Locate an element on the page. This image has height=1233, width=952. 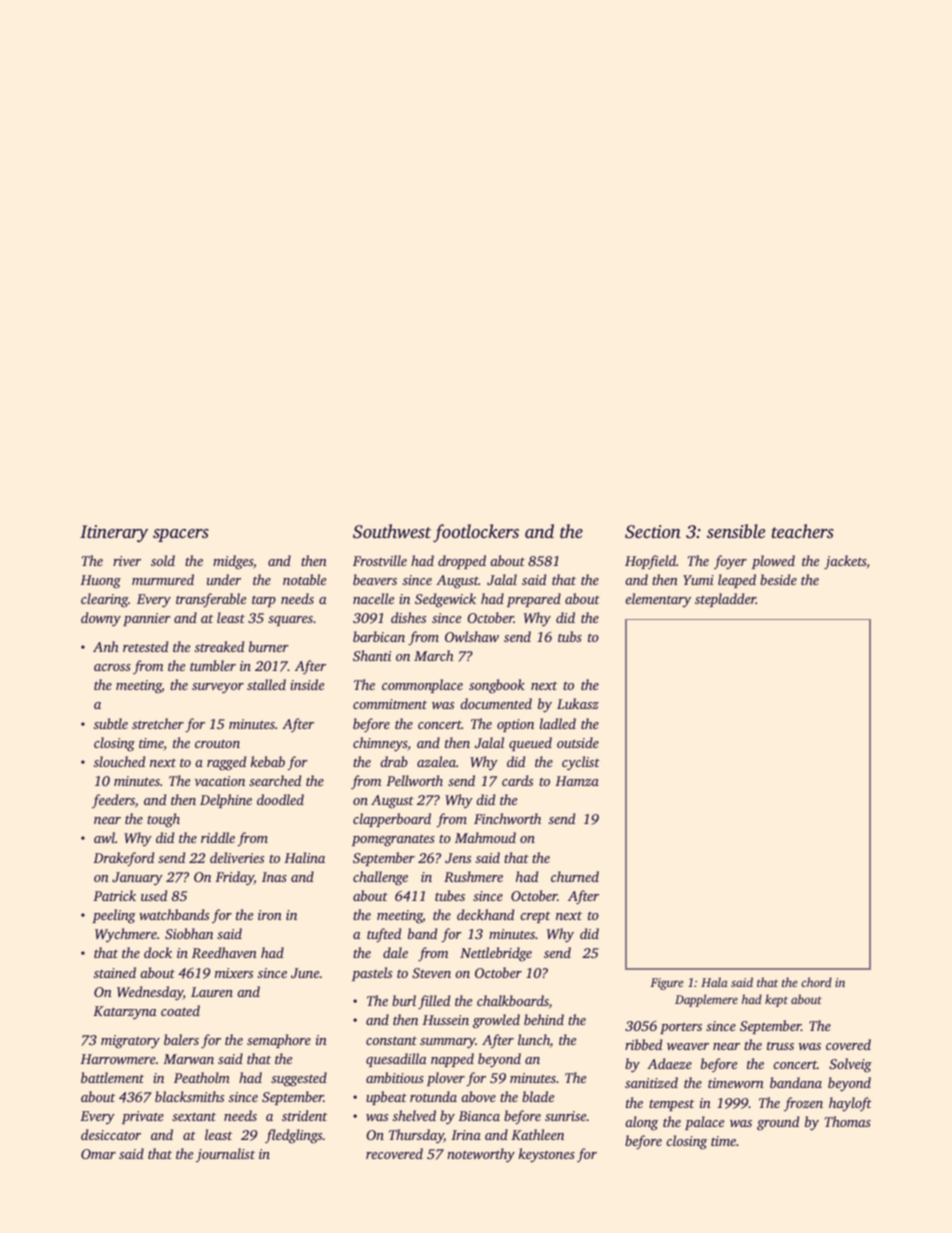
sensible is located at coordinates (736, 531).
